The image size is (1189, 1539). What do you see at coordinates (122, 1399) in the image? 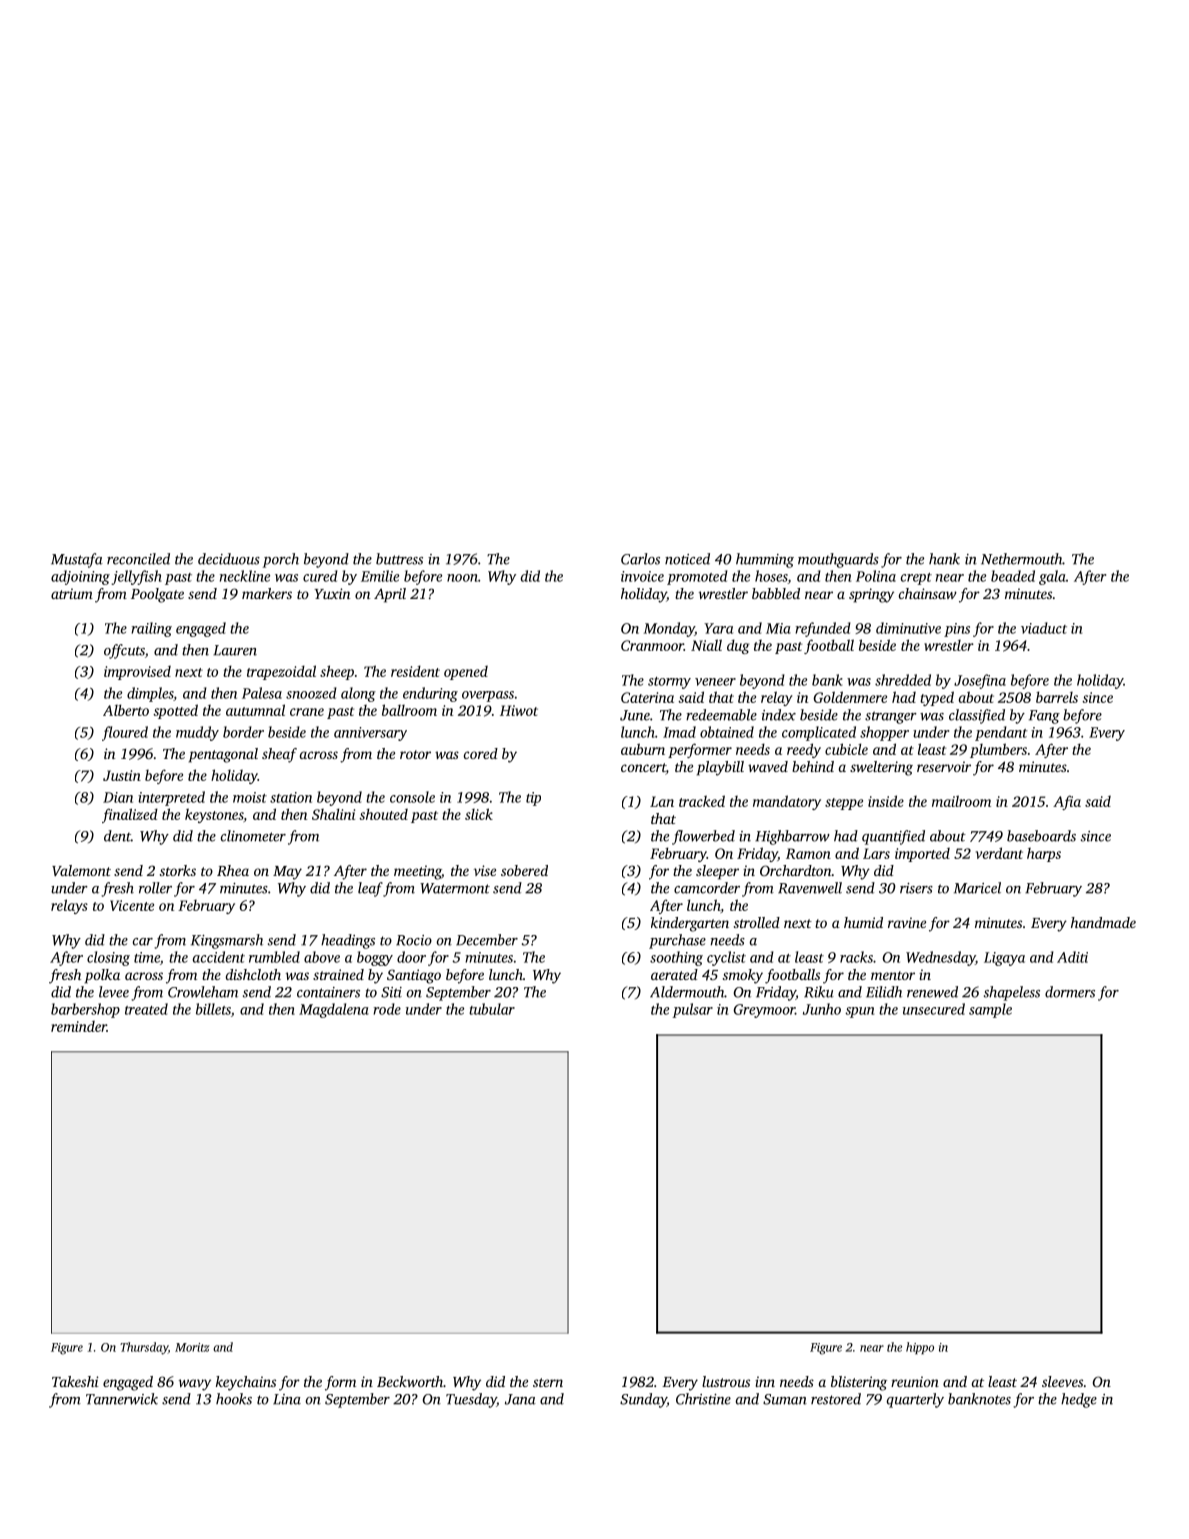
I see `Tannerwick` at bounding box center [122, 1399].
